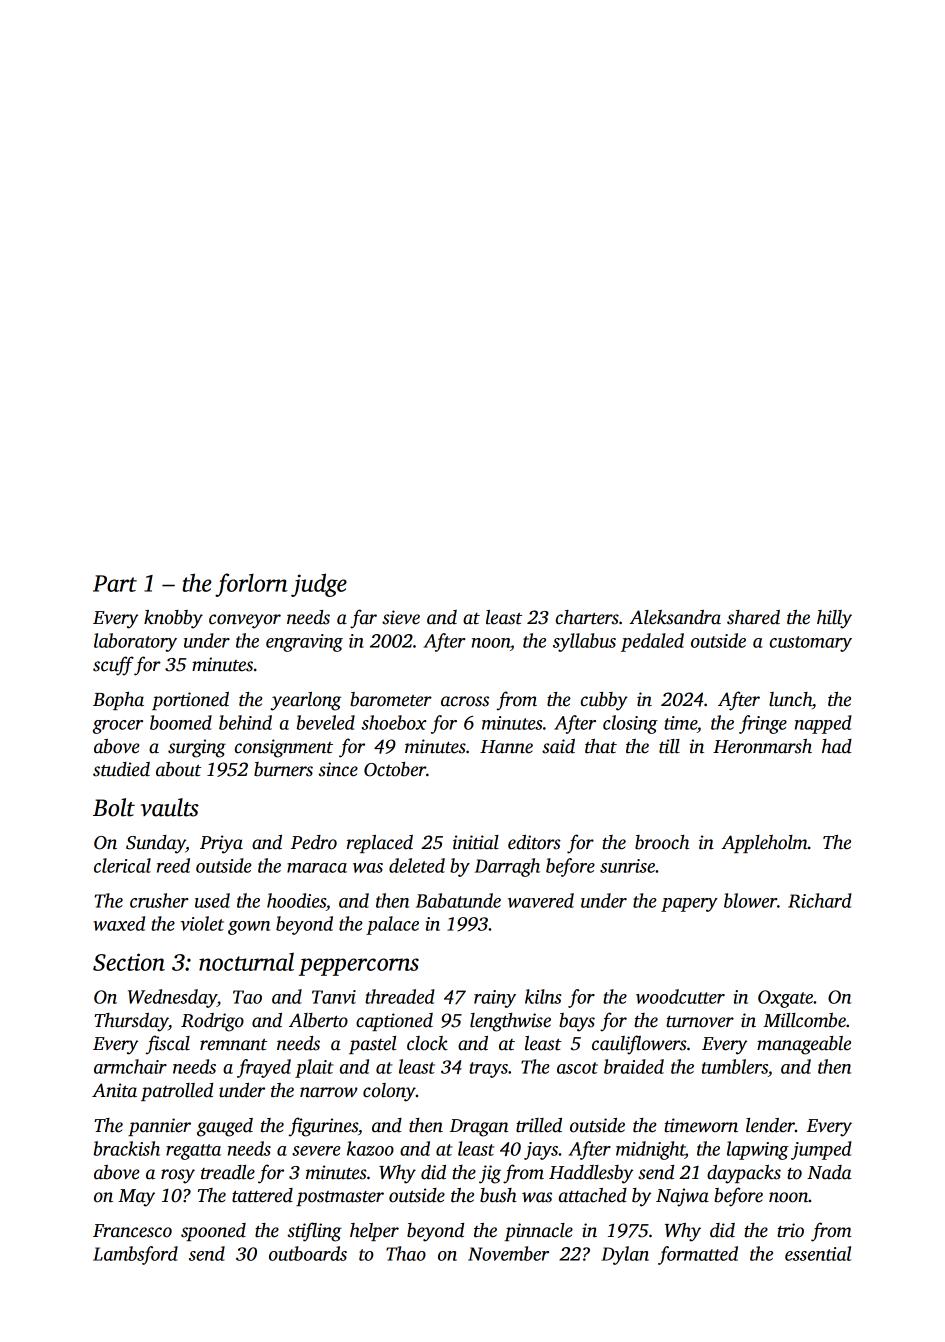 This image has width=945, height=1342. What do you see at coordinates (587, 617) in the image?
I see `charters` at bounding box center [587, 617].
